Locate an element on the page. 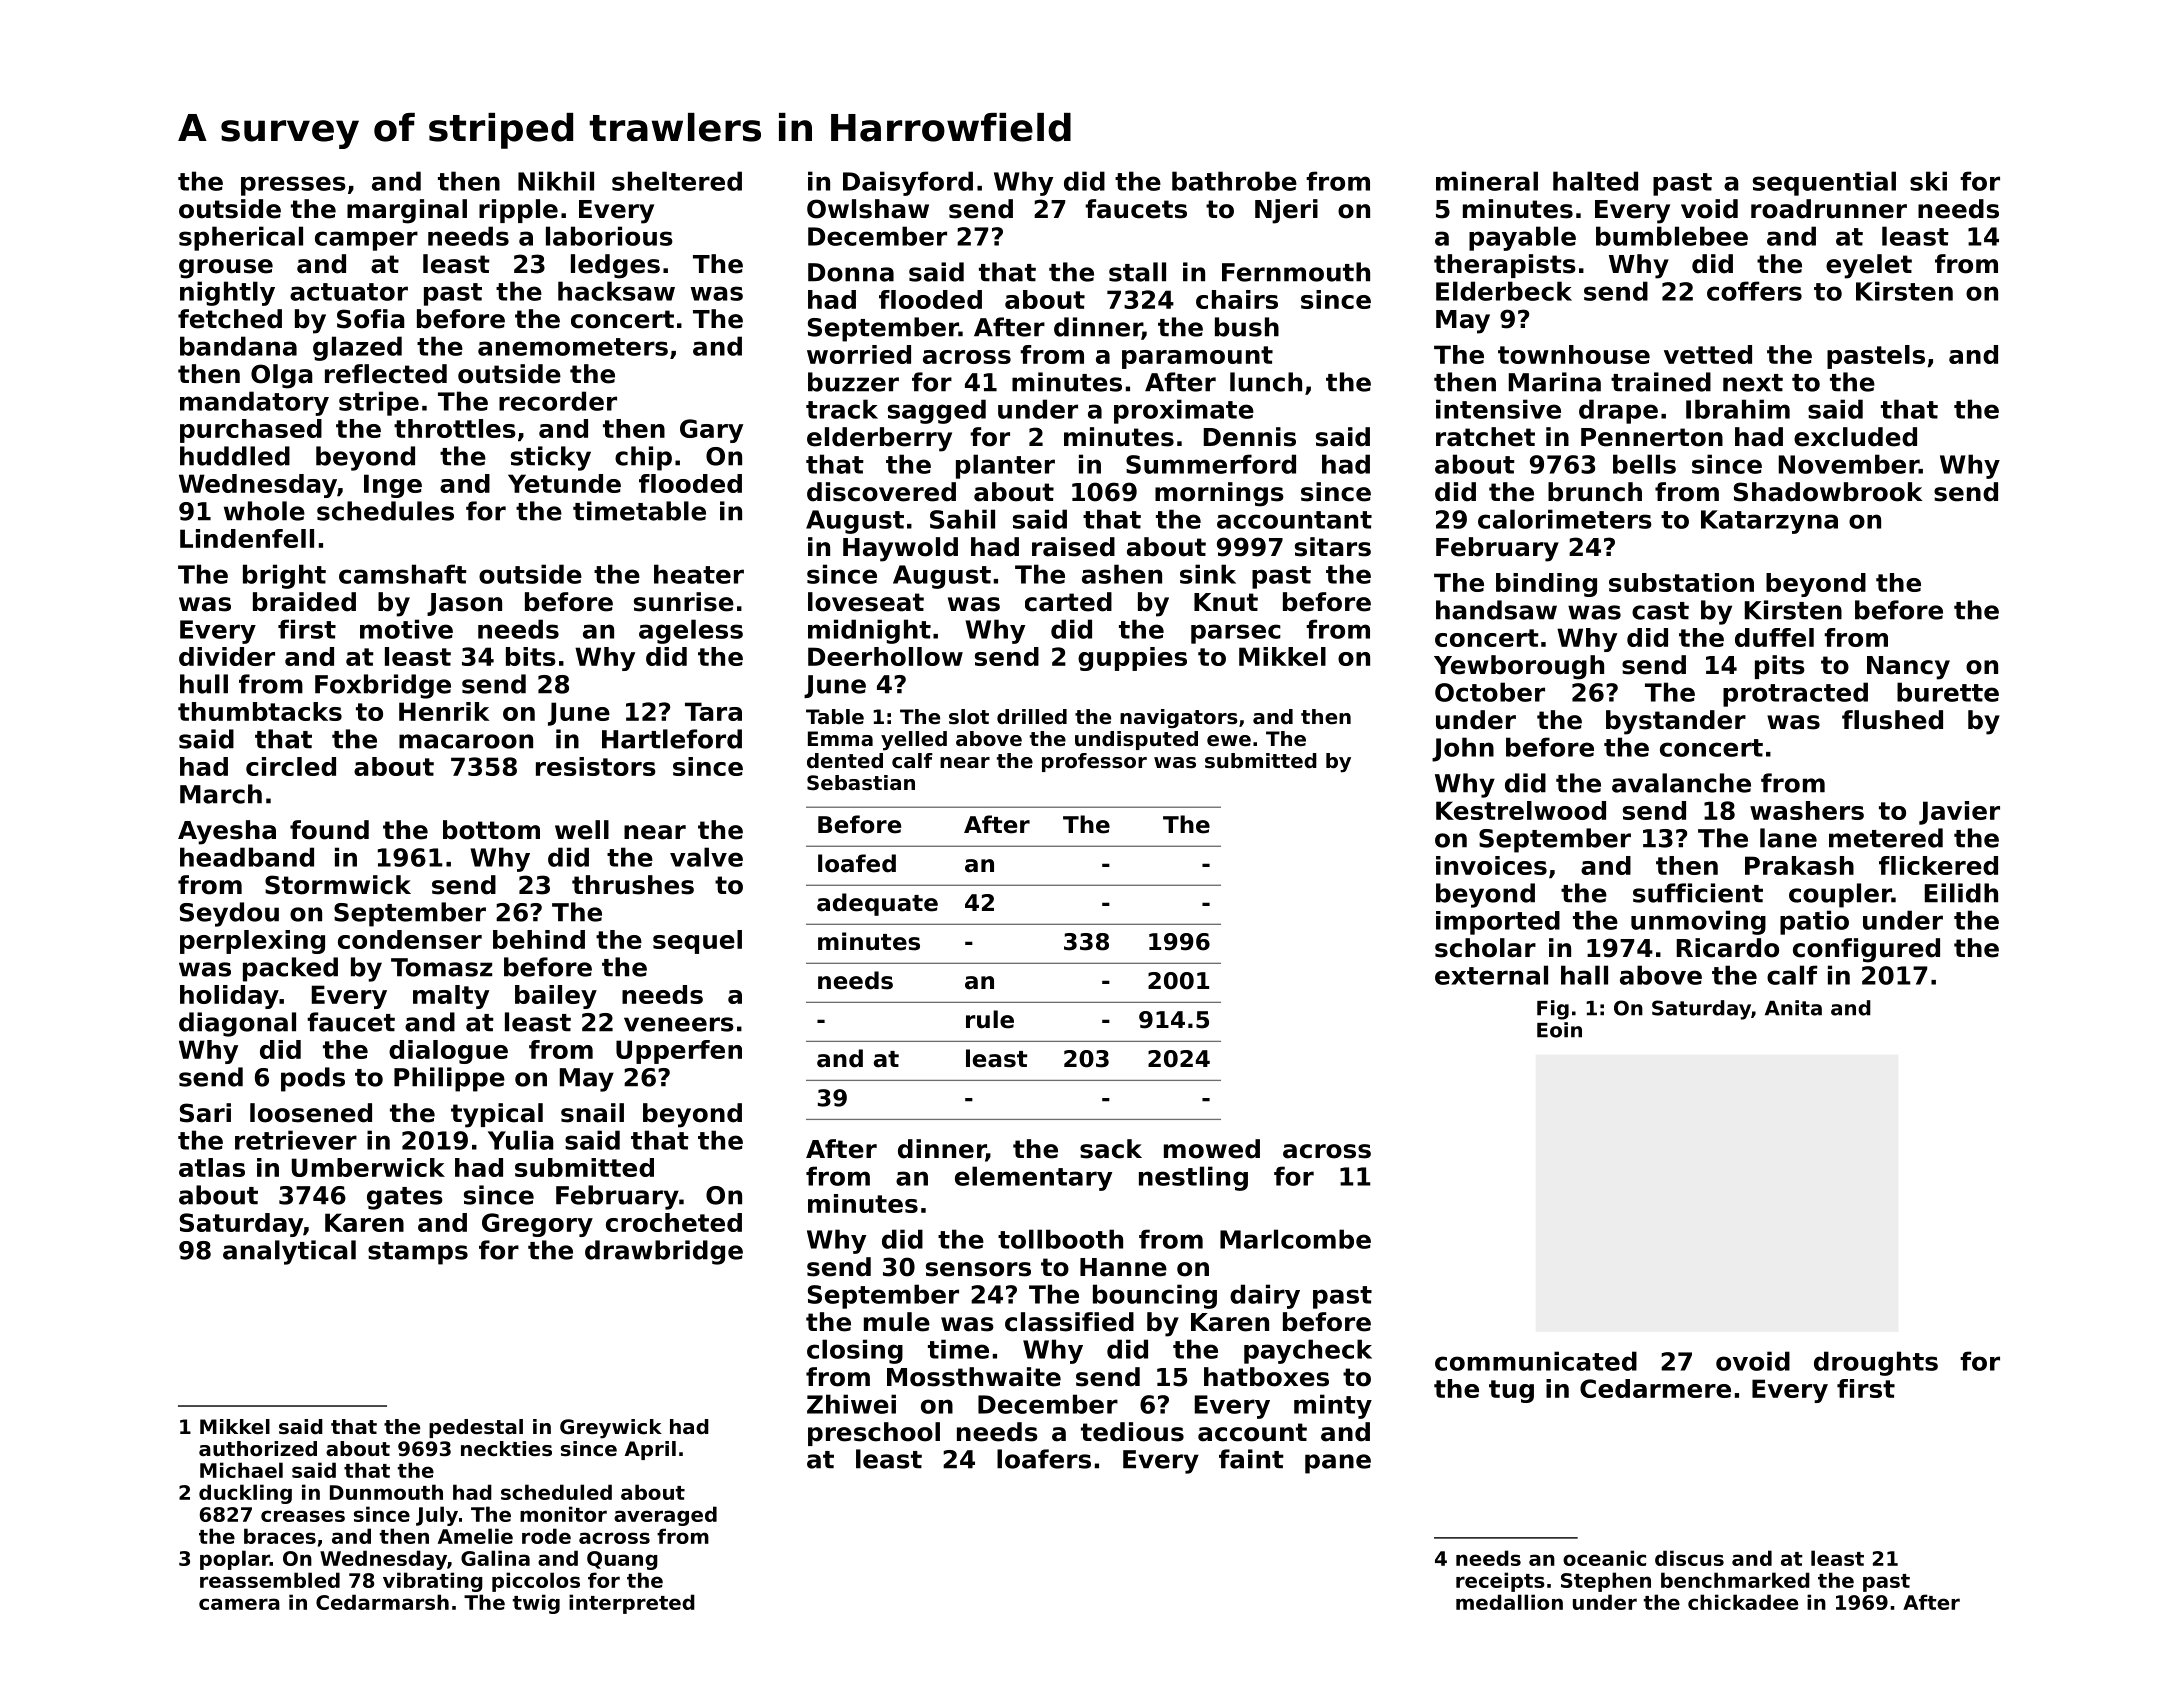 This image has width=2178, height=1683. diagonal is located at coordinates (237, 1024).
